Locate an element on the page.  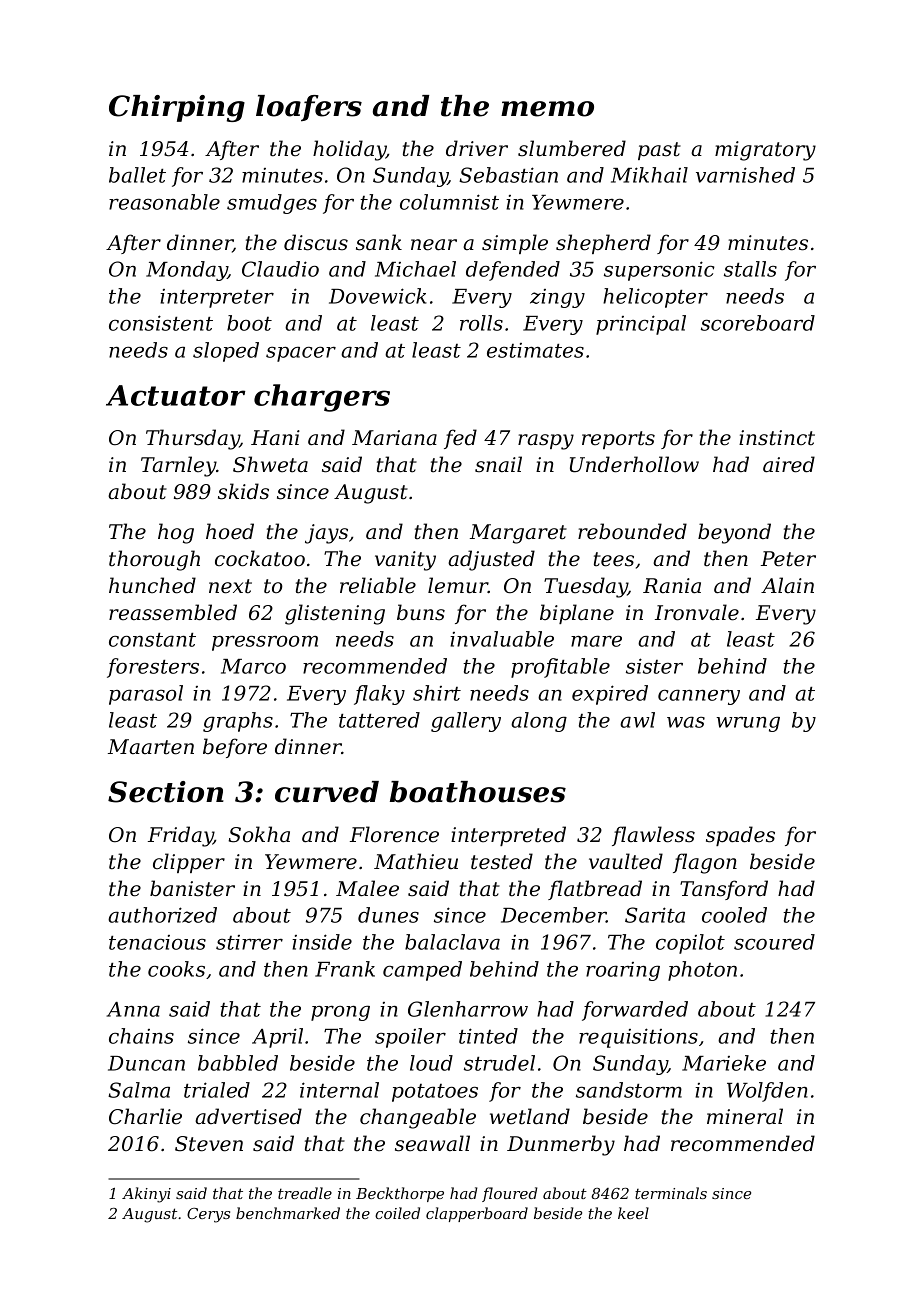
migratory is located at coordinates (765, 151).
